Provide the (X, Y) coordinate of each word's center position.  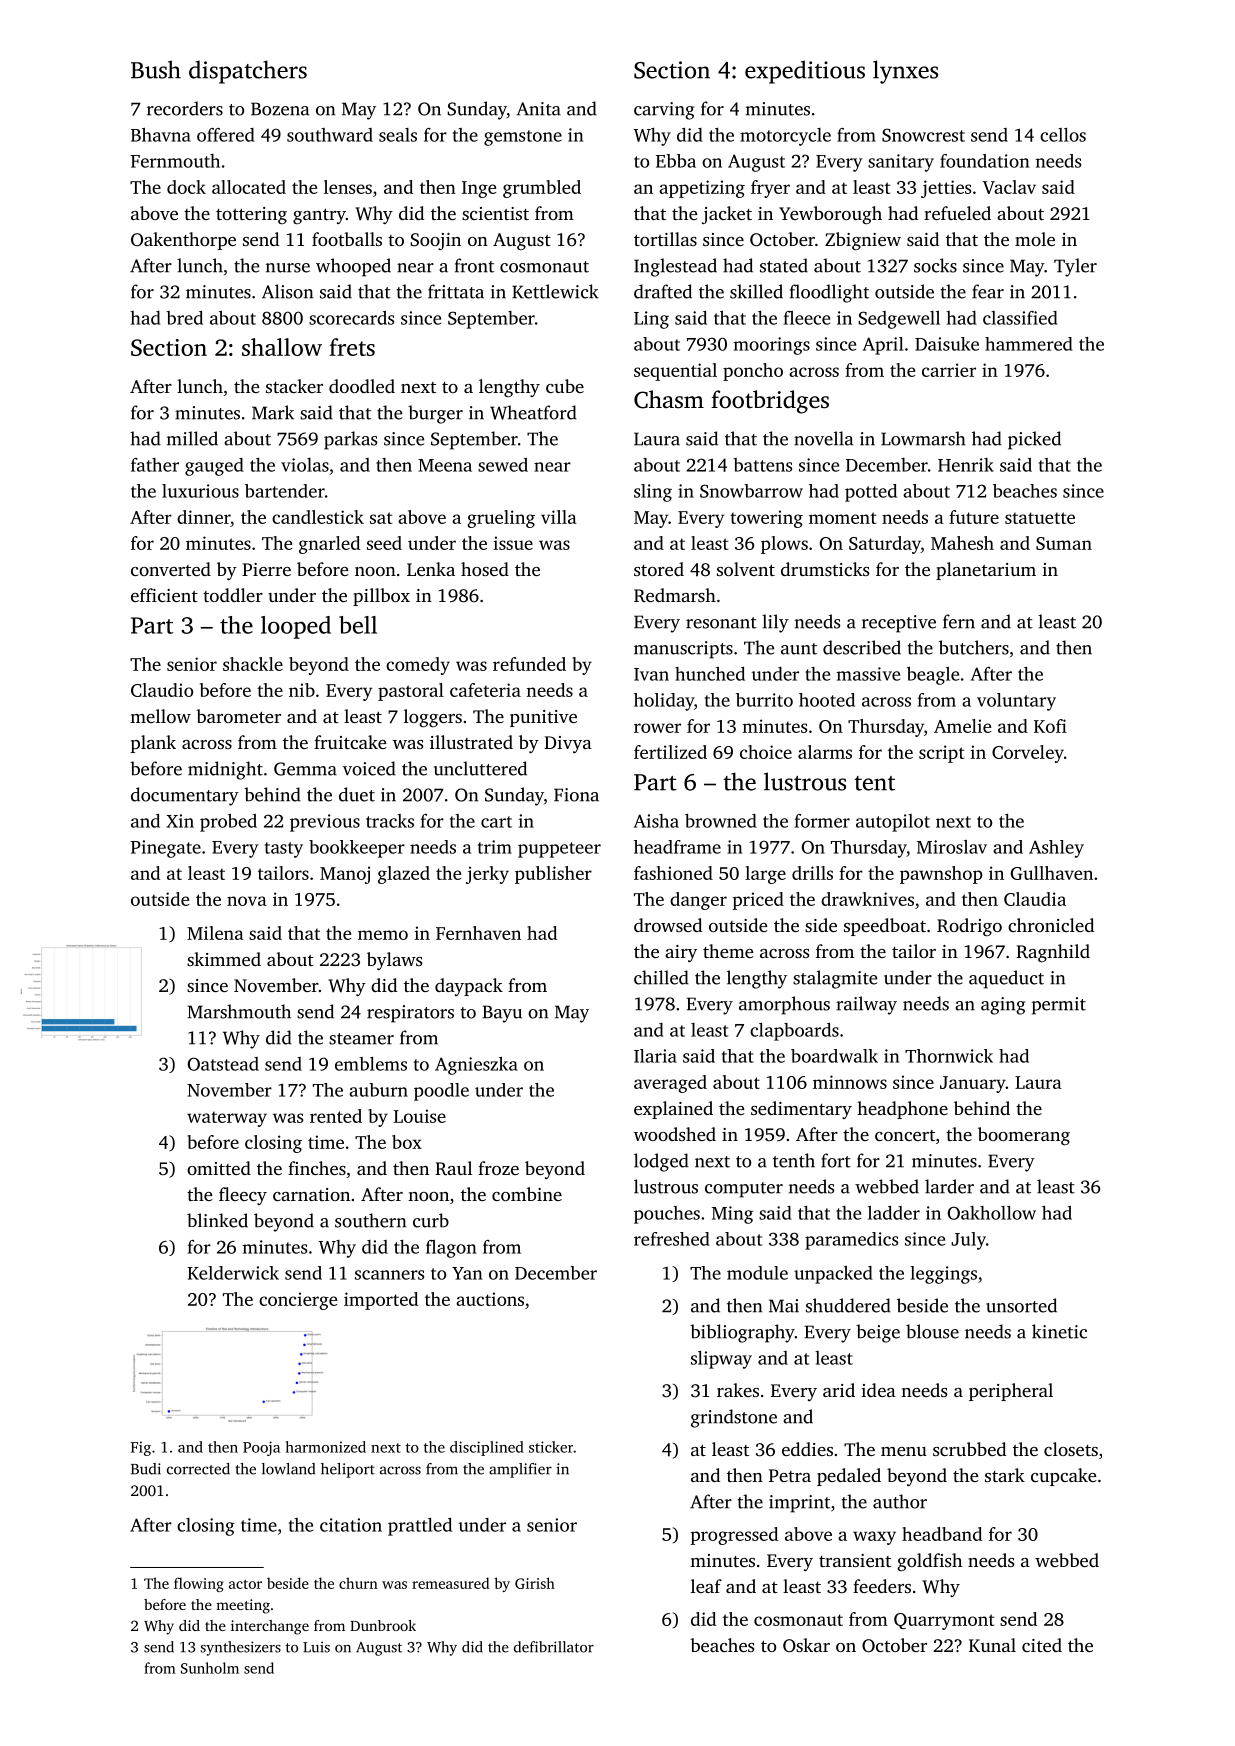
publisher (553, 875)
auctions (490, 1299)
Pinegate (166, 849)
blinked (217, 1220)
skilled (756, 291)
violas (305, 465)
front (474, 265)
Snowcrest (923, 135)
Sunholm (210, 1668)
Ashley (1056, 849)
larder (949, 1186)
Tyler (1075, 267)
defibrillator (554, 1647)
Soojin (435, 241)
